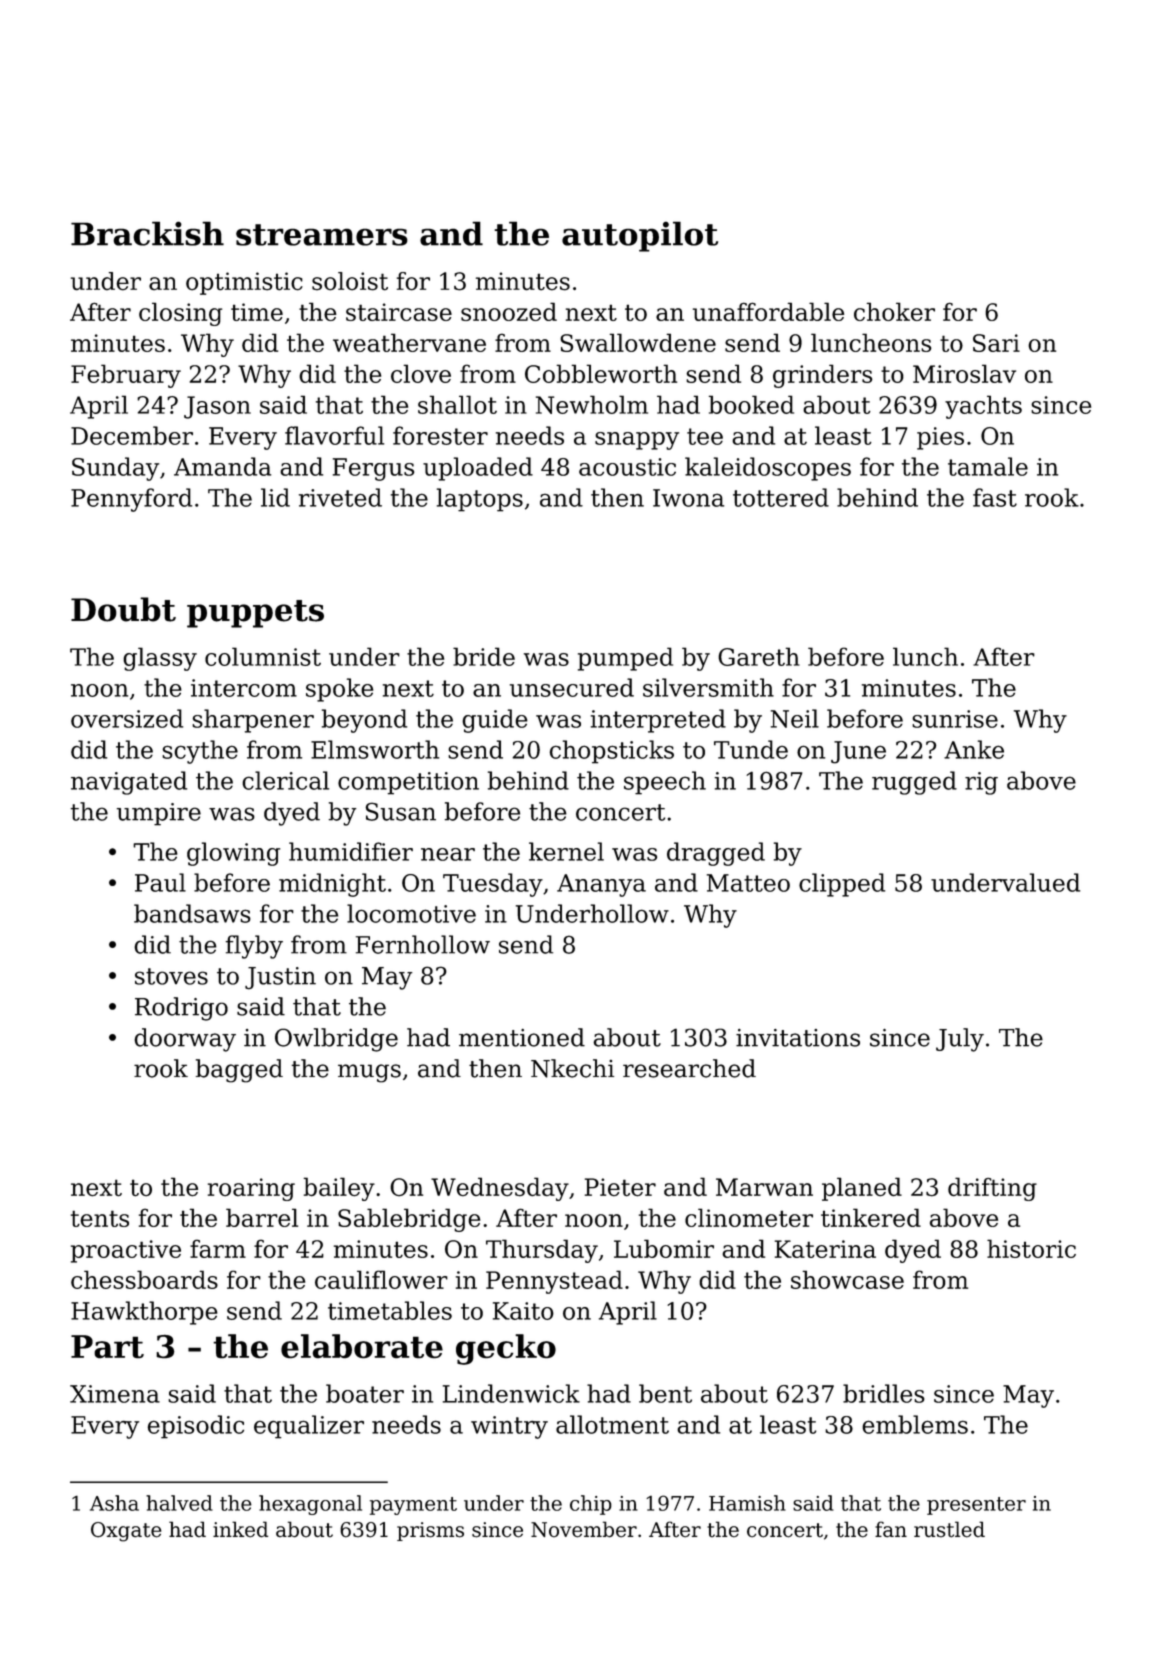 The width and height of the page is (1165, 1654). I want to click on Brackish, so click(147, 233).
